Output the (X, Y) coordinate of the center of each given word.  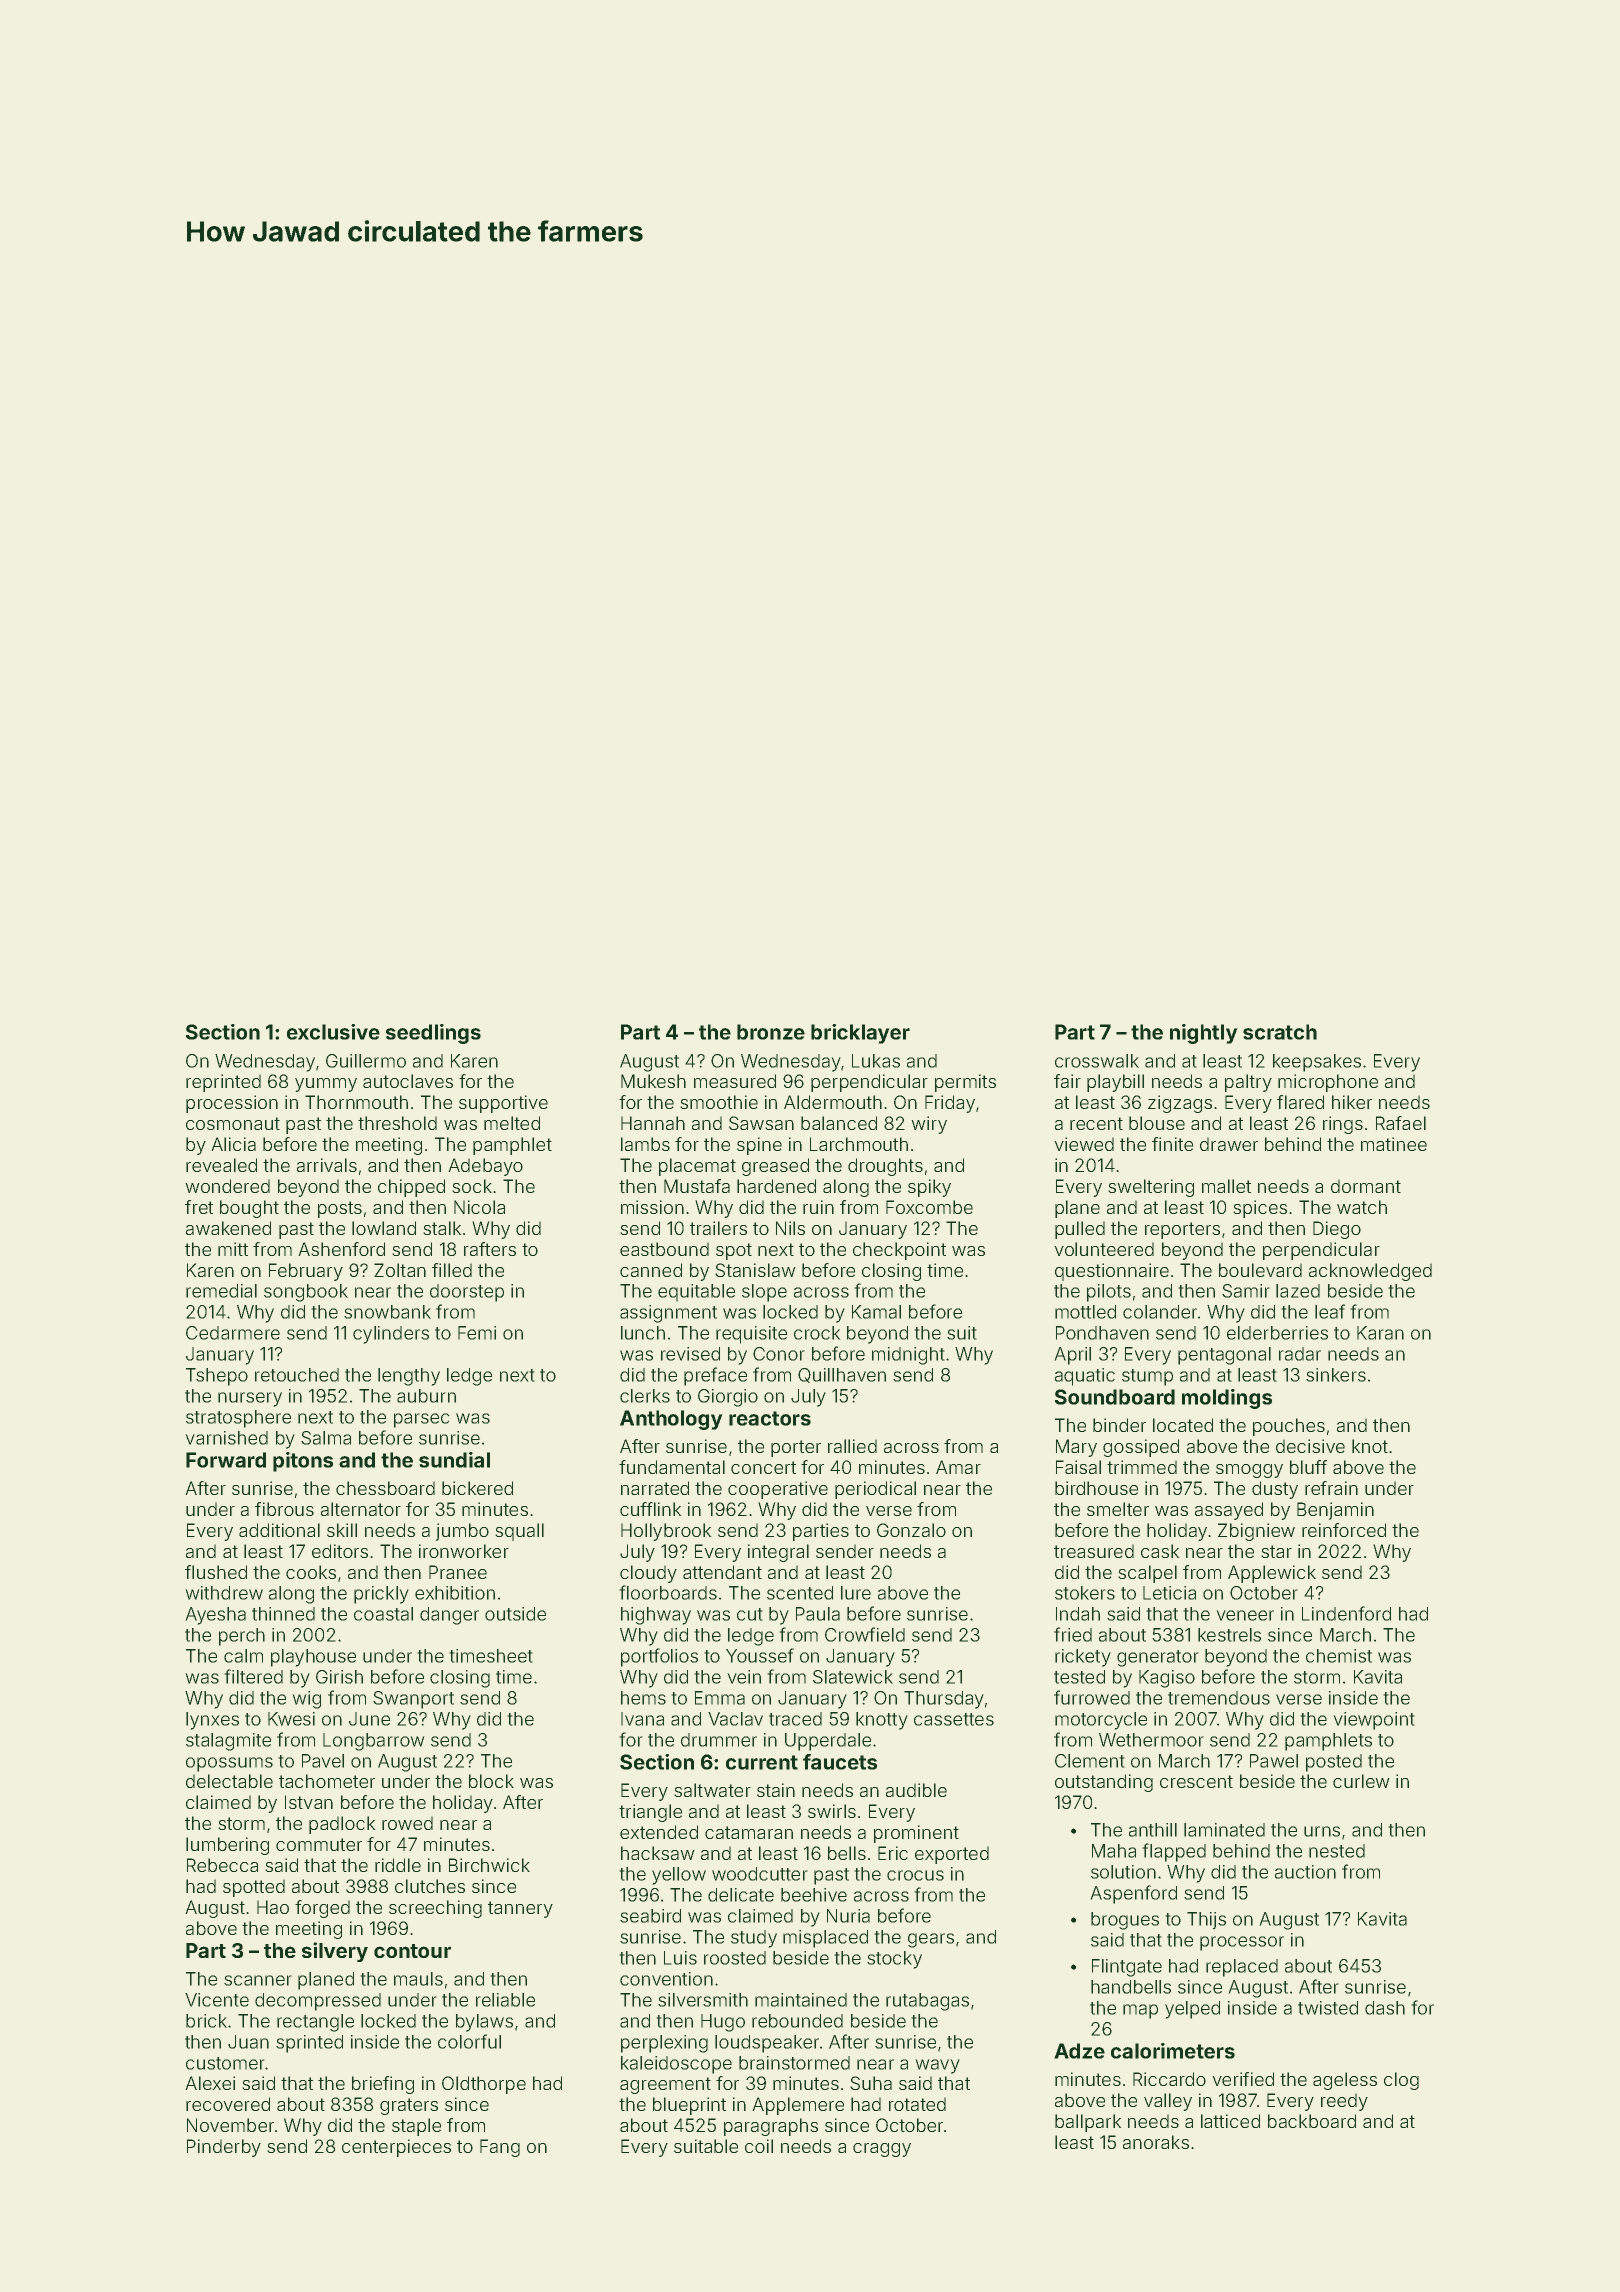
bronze (771, 1032)
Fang (500, 2148)
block (491, 1781)
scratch (1280, 1032)
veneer (1245, 1615)
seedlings (433, 1034)
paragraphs (771, 2127)
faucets (840, 1762)
